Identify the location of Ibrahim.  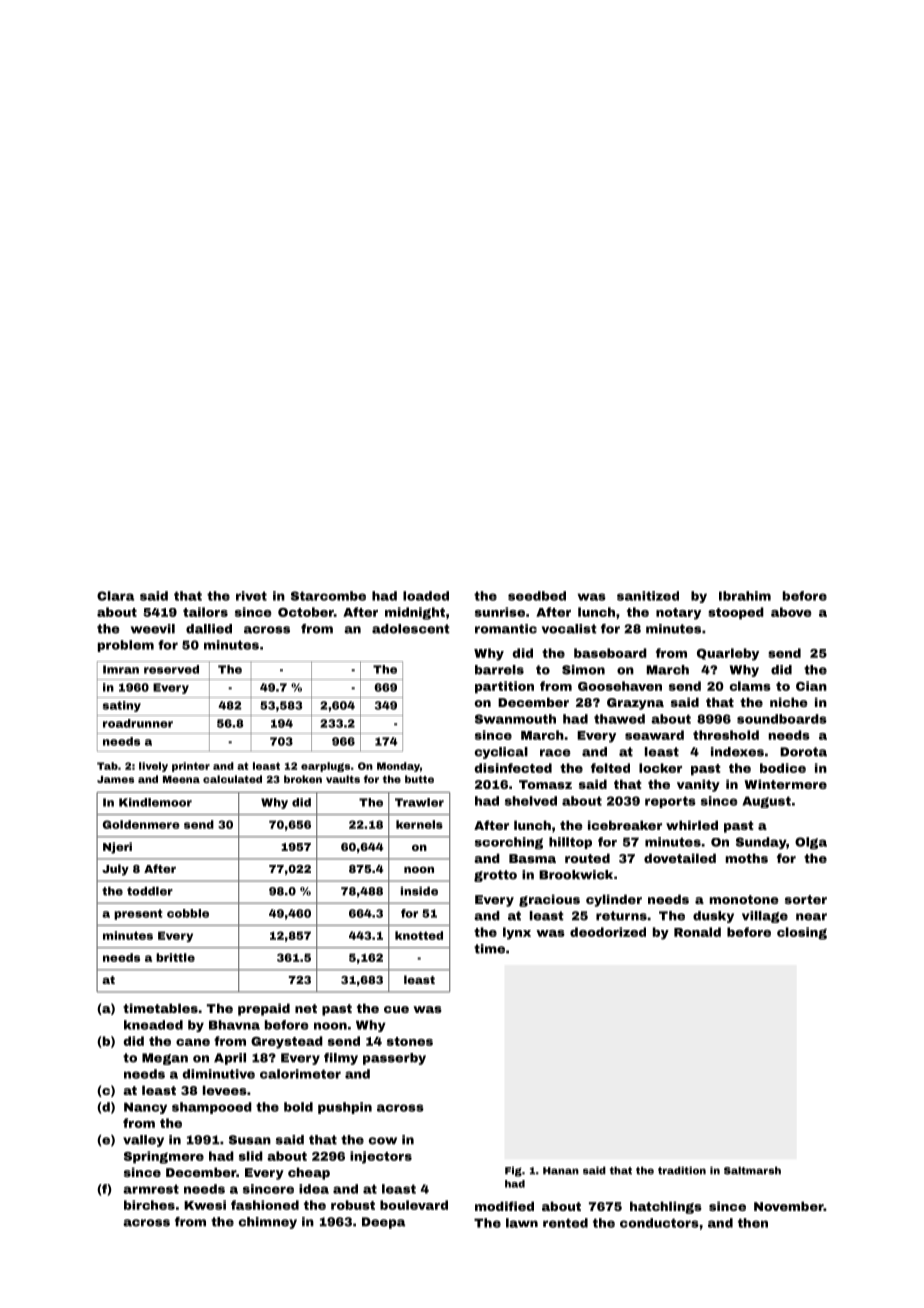
(745, 596).
